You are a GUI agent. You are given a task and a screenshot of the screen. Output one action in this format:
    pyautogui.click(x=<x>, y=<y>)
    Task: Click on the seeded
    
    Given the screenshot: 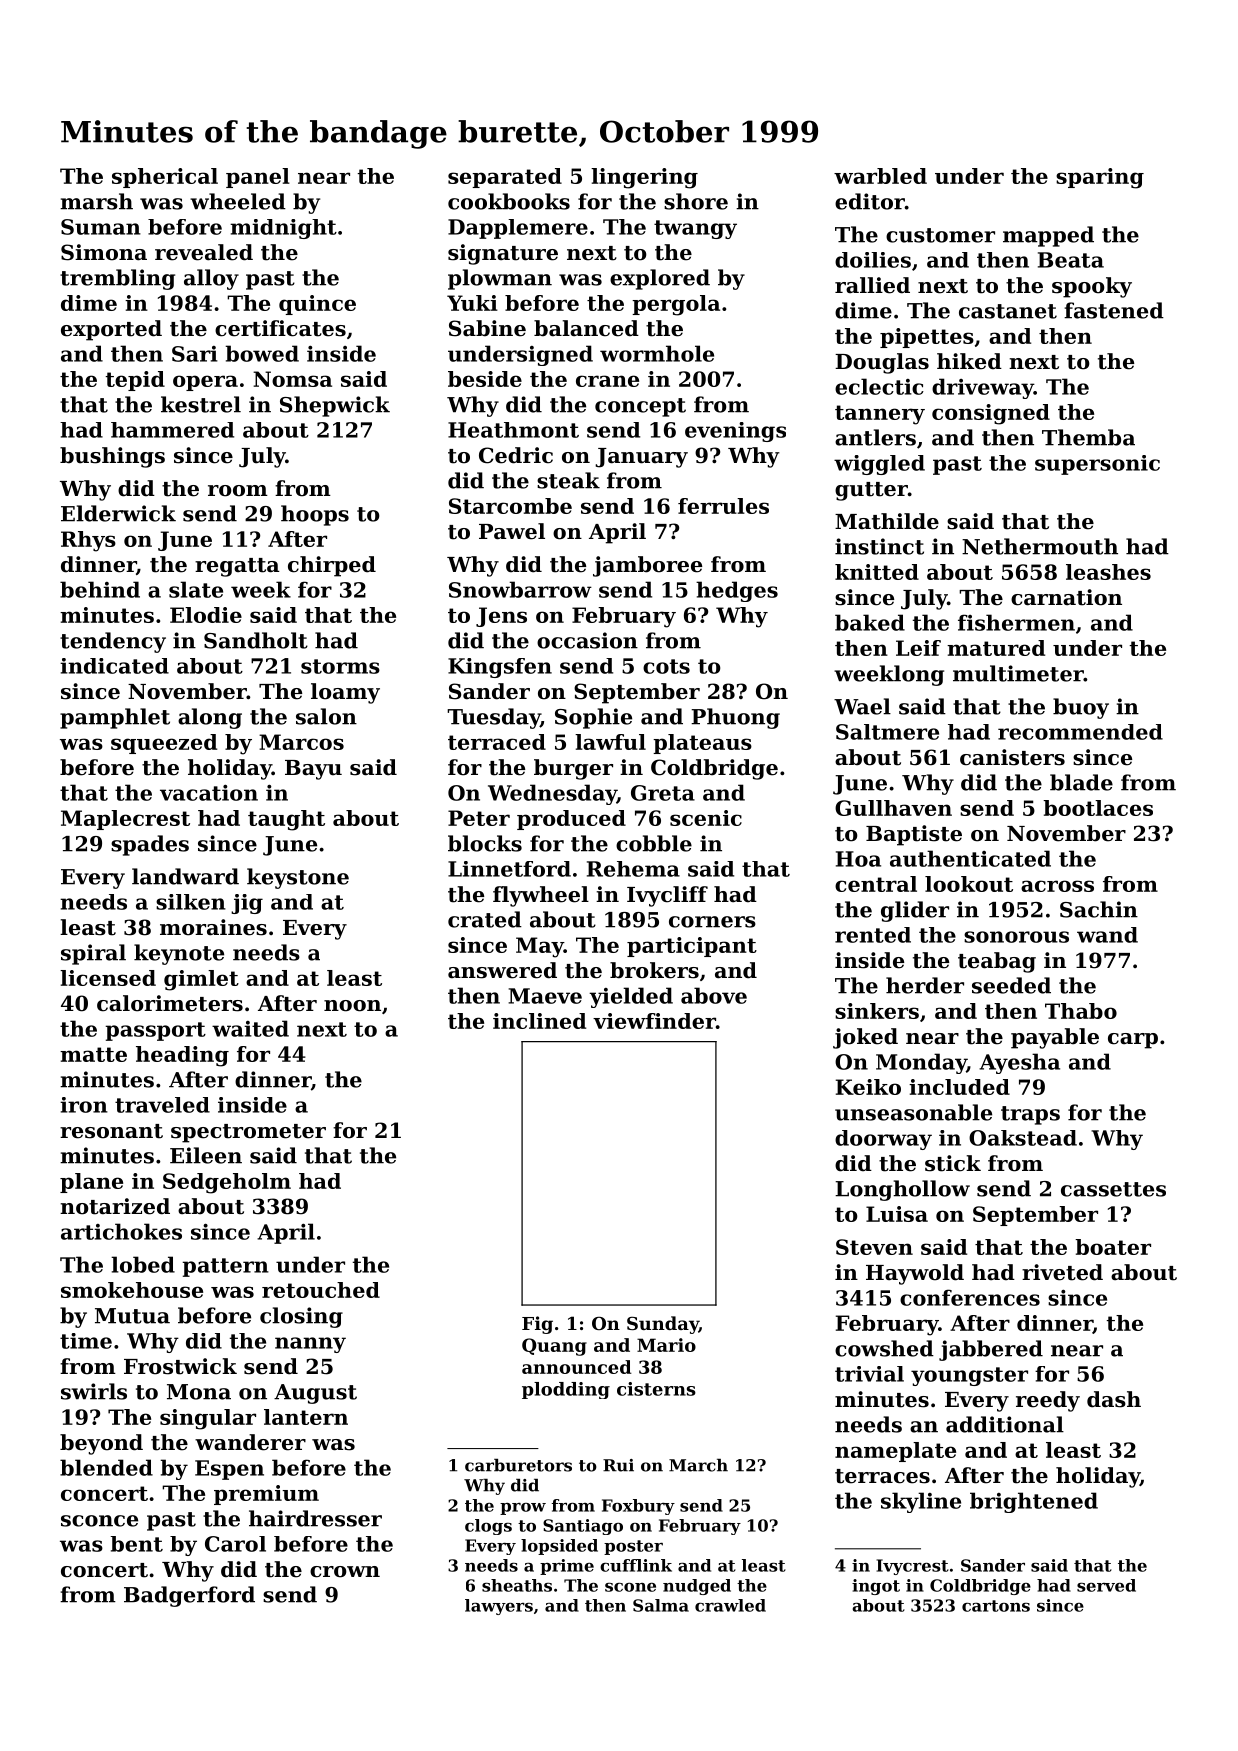 What is the action you would take?
    pyautogui.click(x=1011, y=985)
